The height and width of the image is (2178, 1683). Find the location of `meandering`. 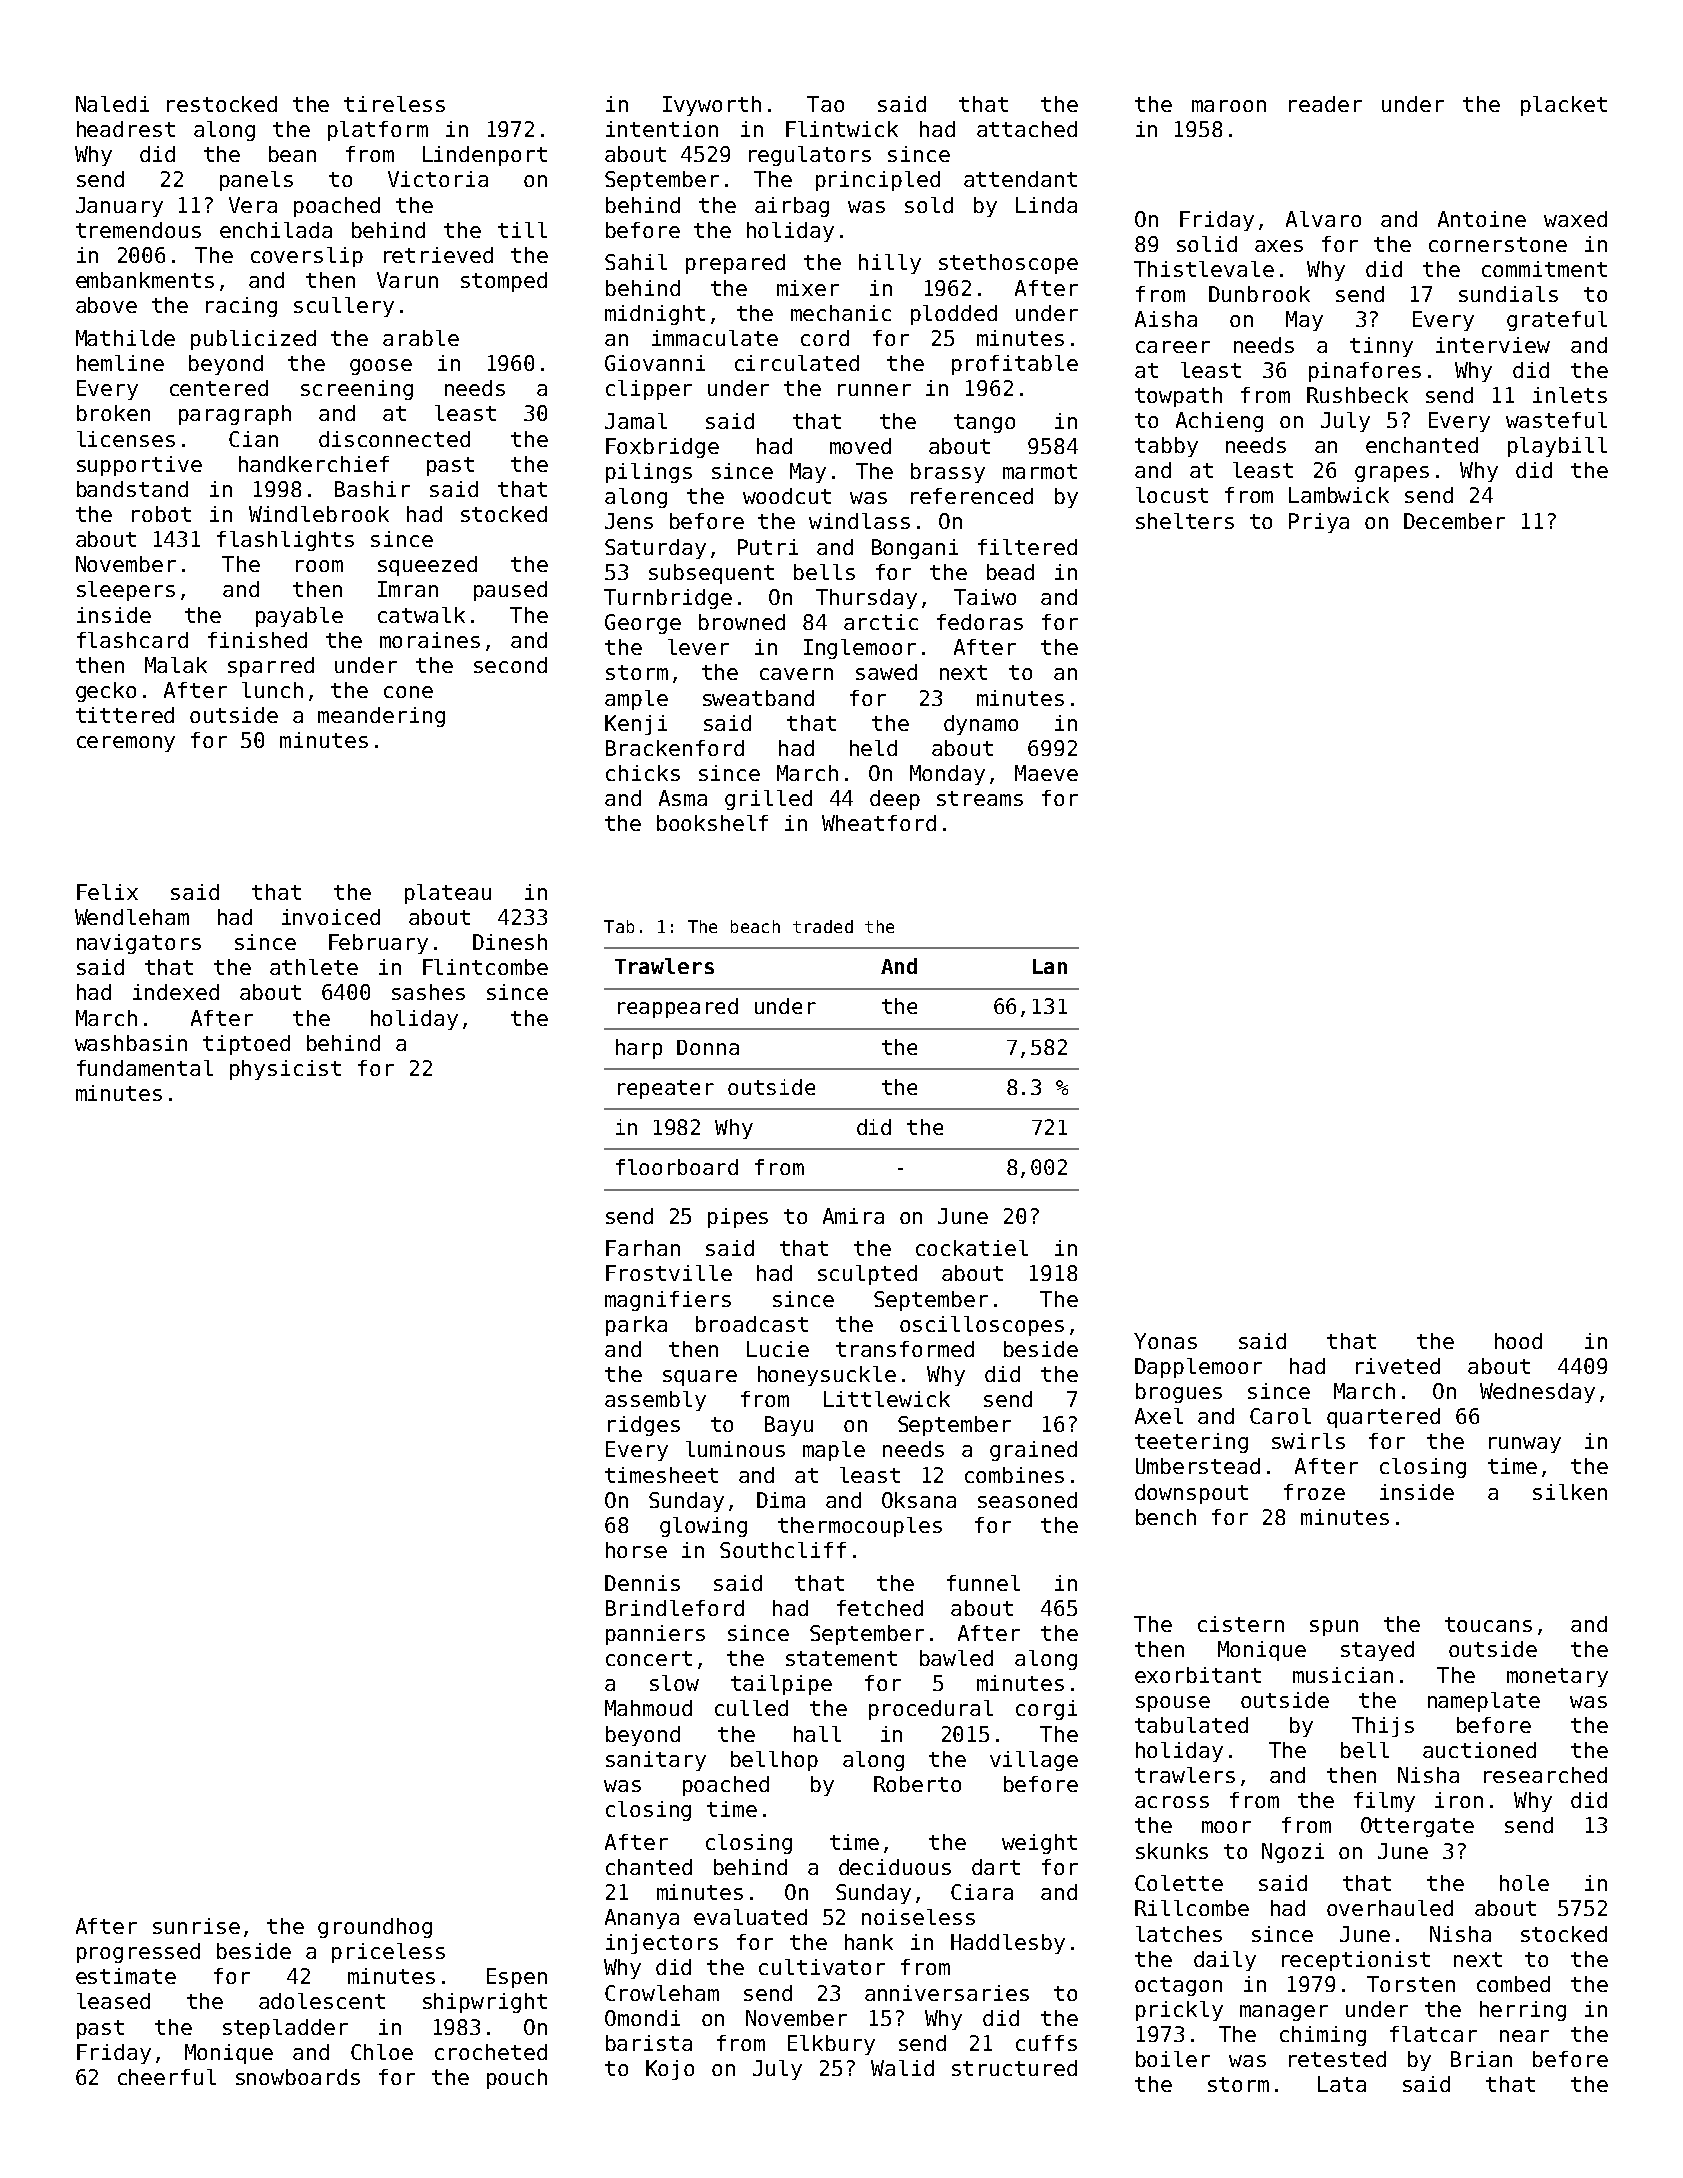

meandering is located at coordinates (381, 717).
